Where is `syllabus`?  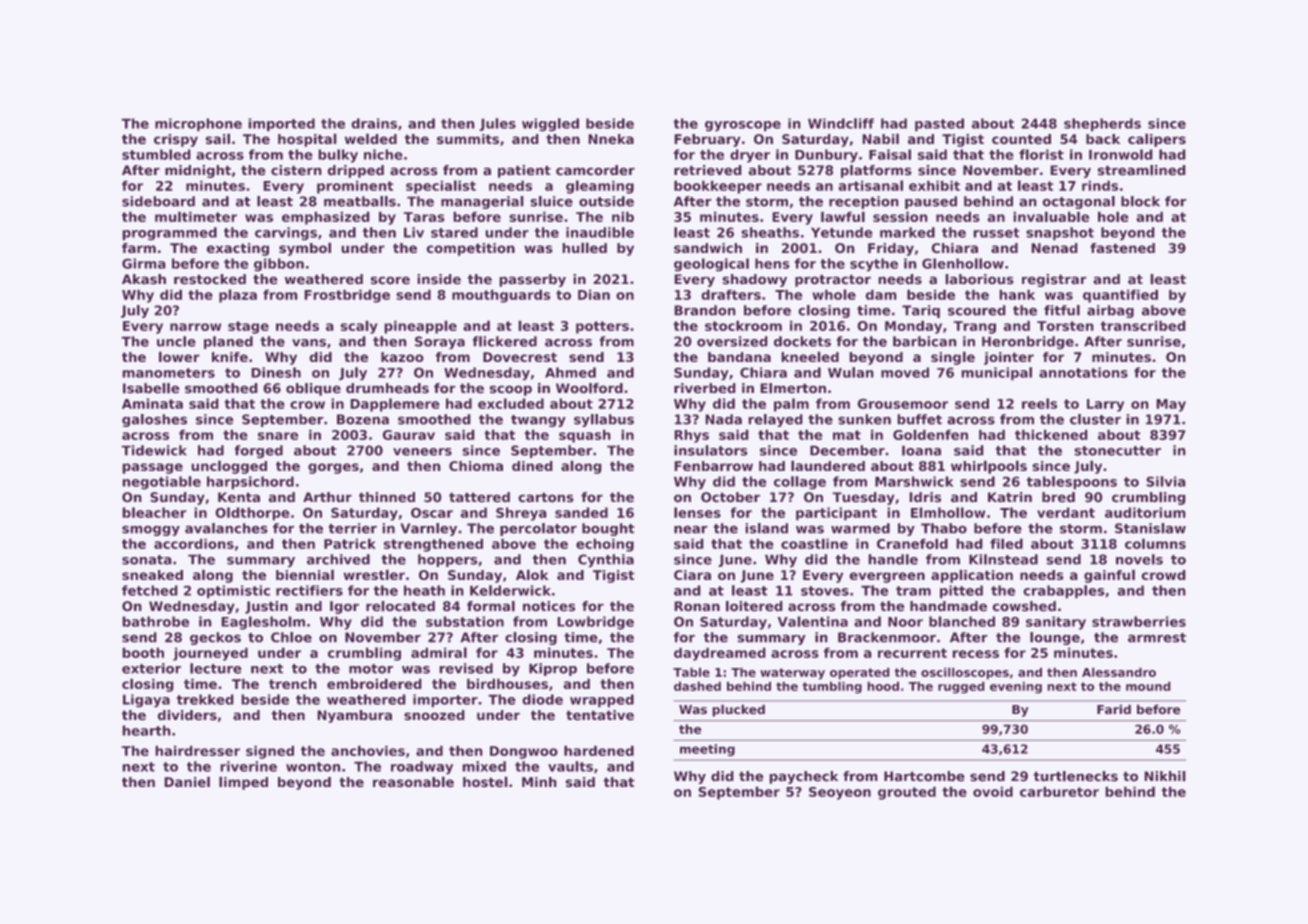
syllabus is located at coordinates (604, 420).
